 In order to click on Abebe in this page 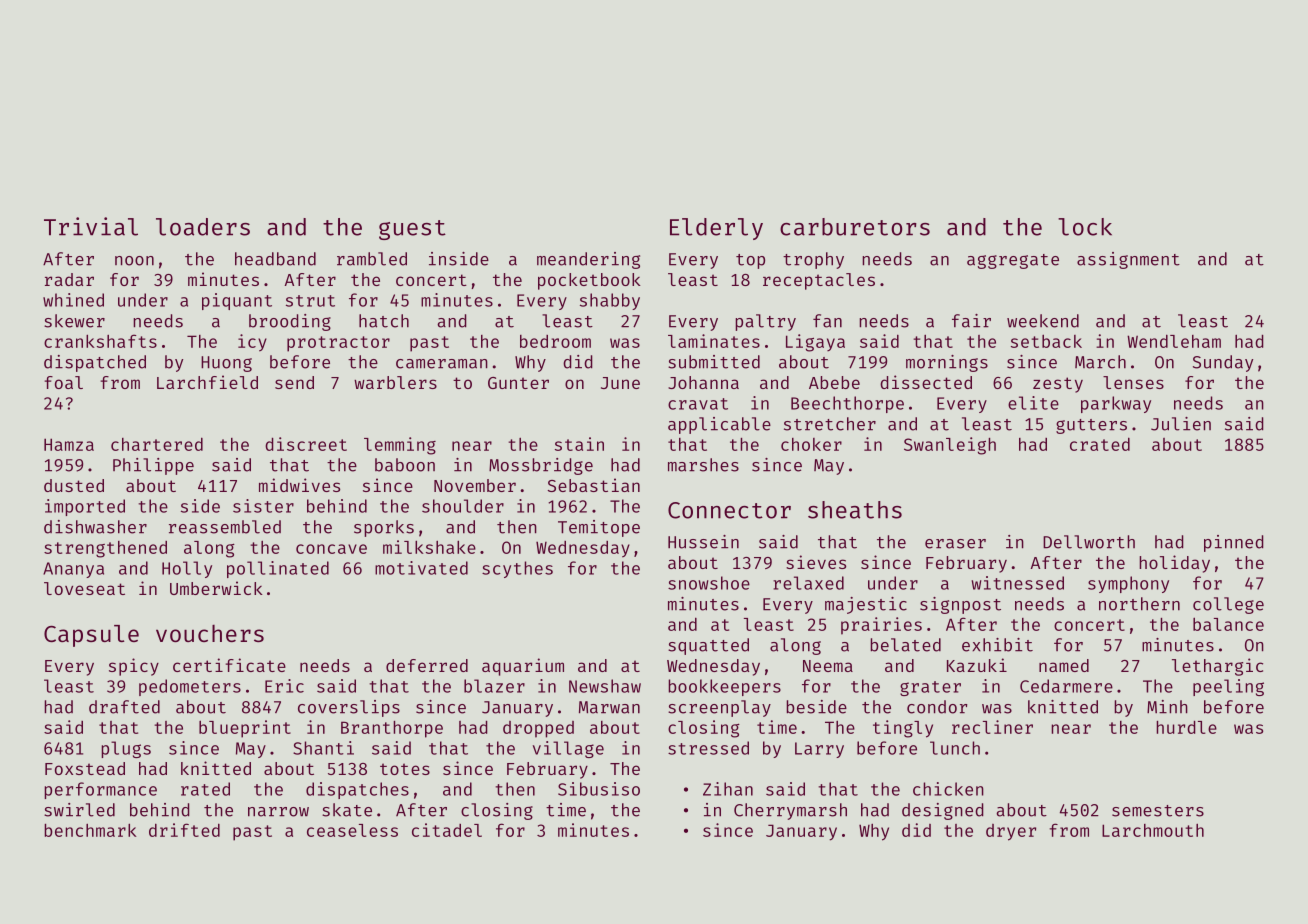, I will do `click(834, 382)`.
